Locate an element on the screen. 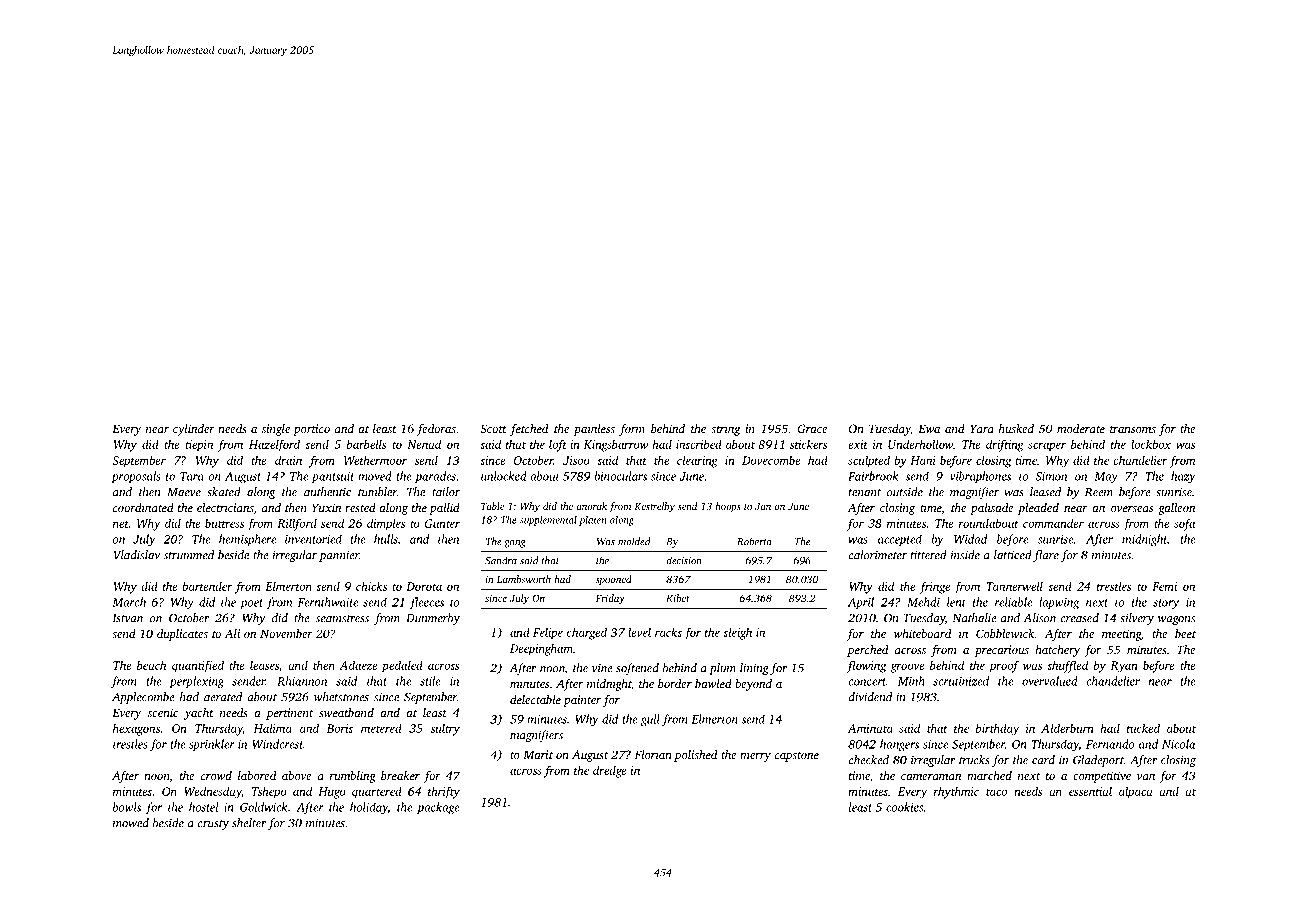 This screenshot has height=924, width=1308. painless is located at coordinates (594, 430).
